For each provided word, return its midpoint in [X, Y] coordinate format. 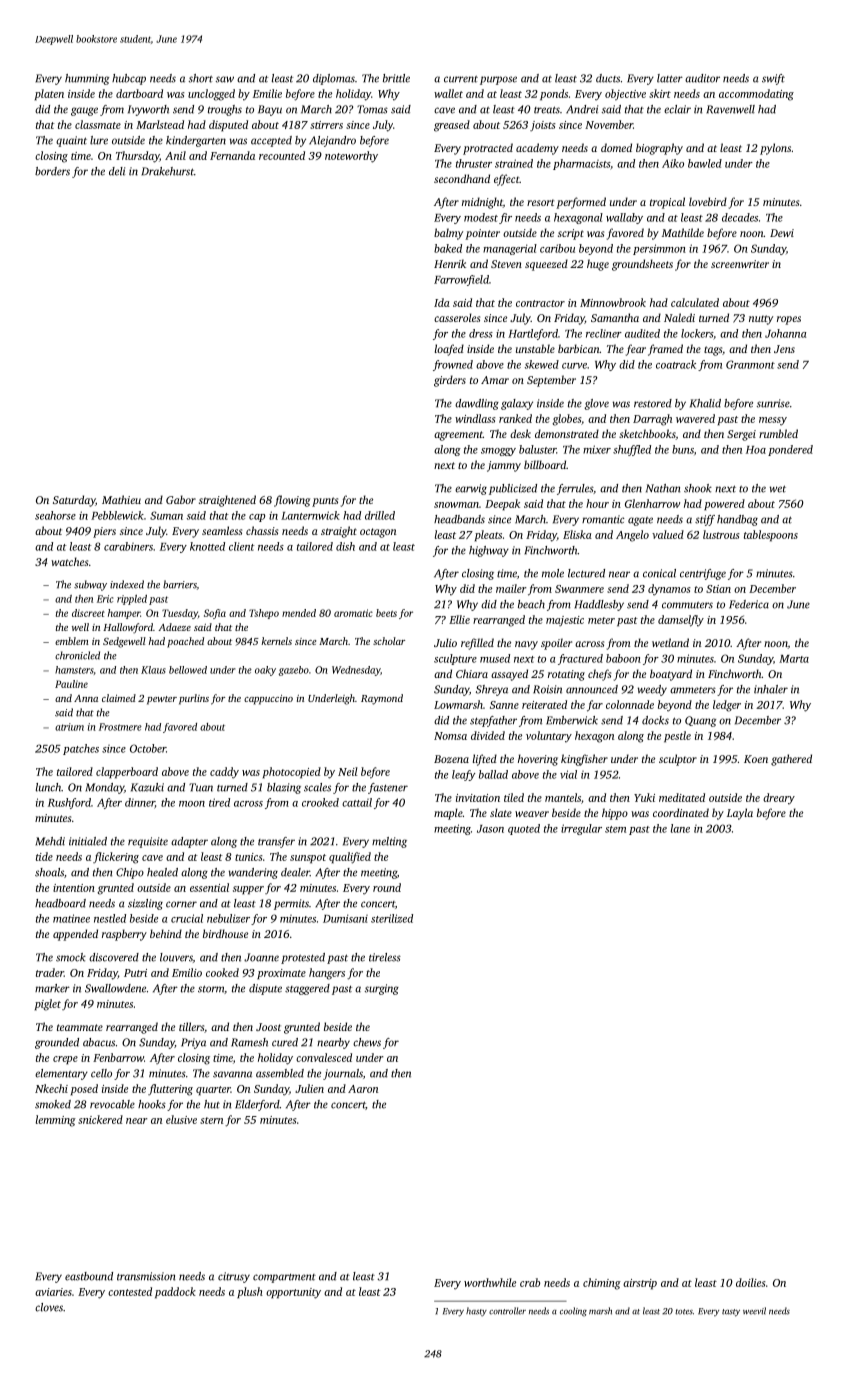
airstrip [640, 1284]
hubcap [129, 79]
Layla [740, 814]
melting [389, 842]
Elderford [257, 1105]
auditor [702, 78]
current [461, 79]
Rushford [69, 803]
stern [211, 1120]
